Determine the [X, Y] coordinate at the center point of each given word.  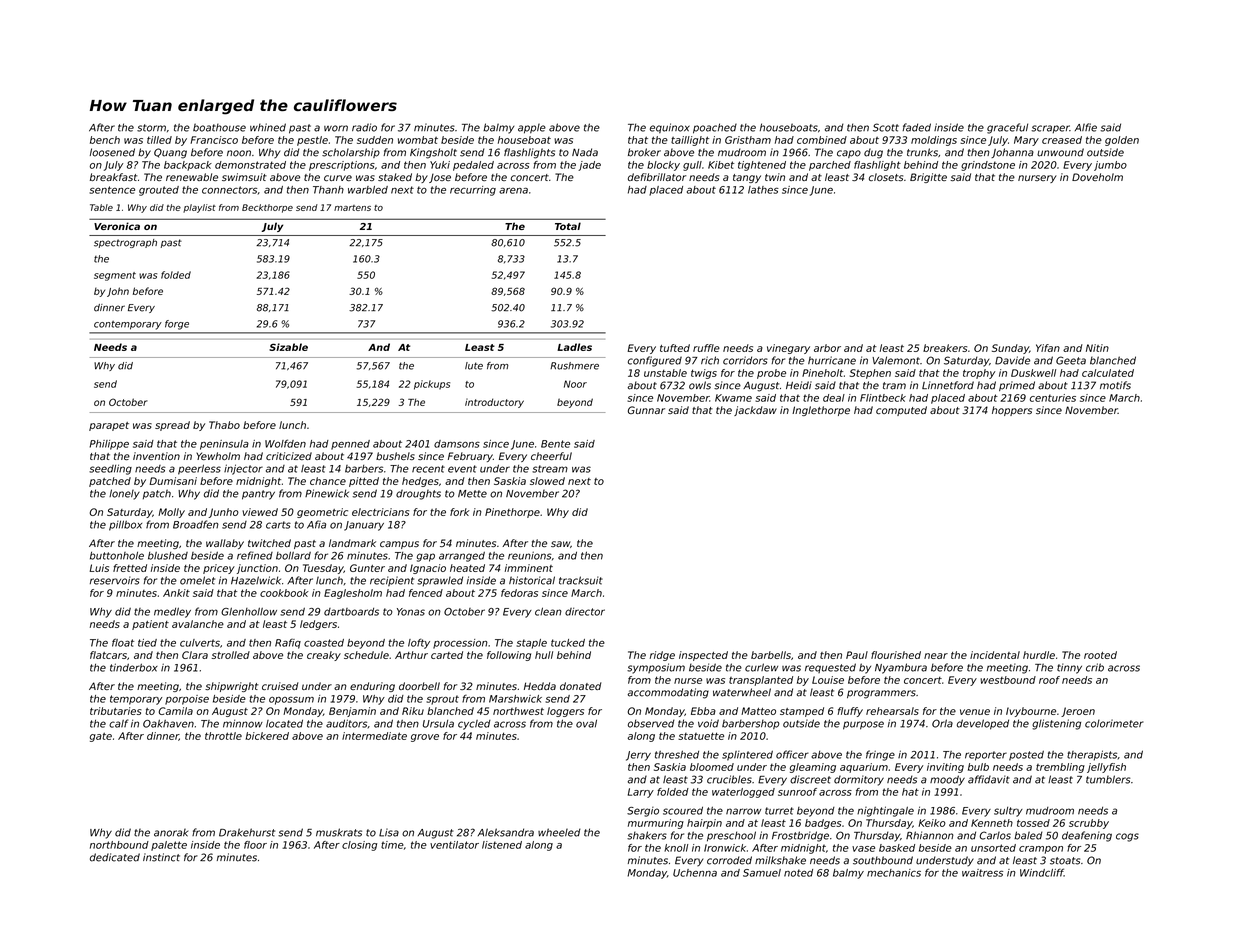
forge [177, 325]
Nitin [1097, 348]
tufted [675, 348]
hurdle [1039, 655]
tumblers [1108, 779]
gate [101, 737]
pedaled [473, 166]
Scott [886, 127]
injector [243, 469]
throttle [223, 736]
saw [560, 544]
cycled [474, 725]
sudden [375, 140]
